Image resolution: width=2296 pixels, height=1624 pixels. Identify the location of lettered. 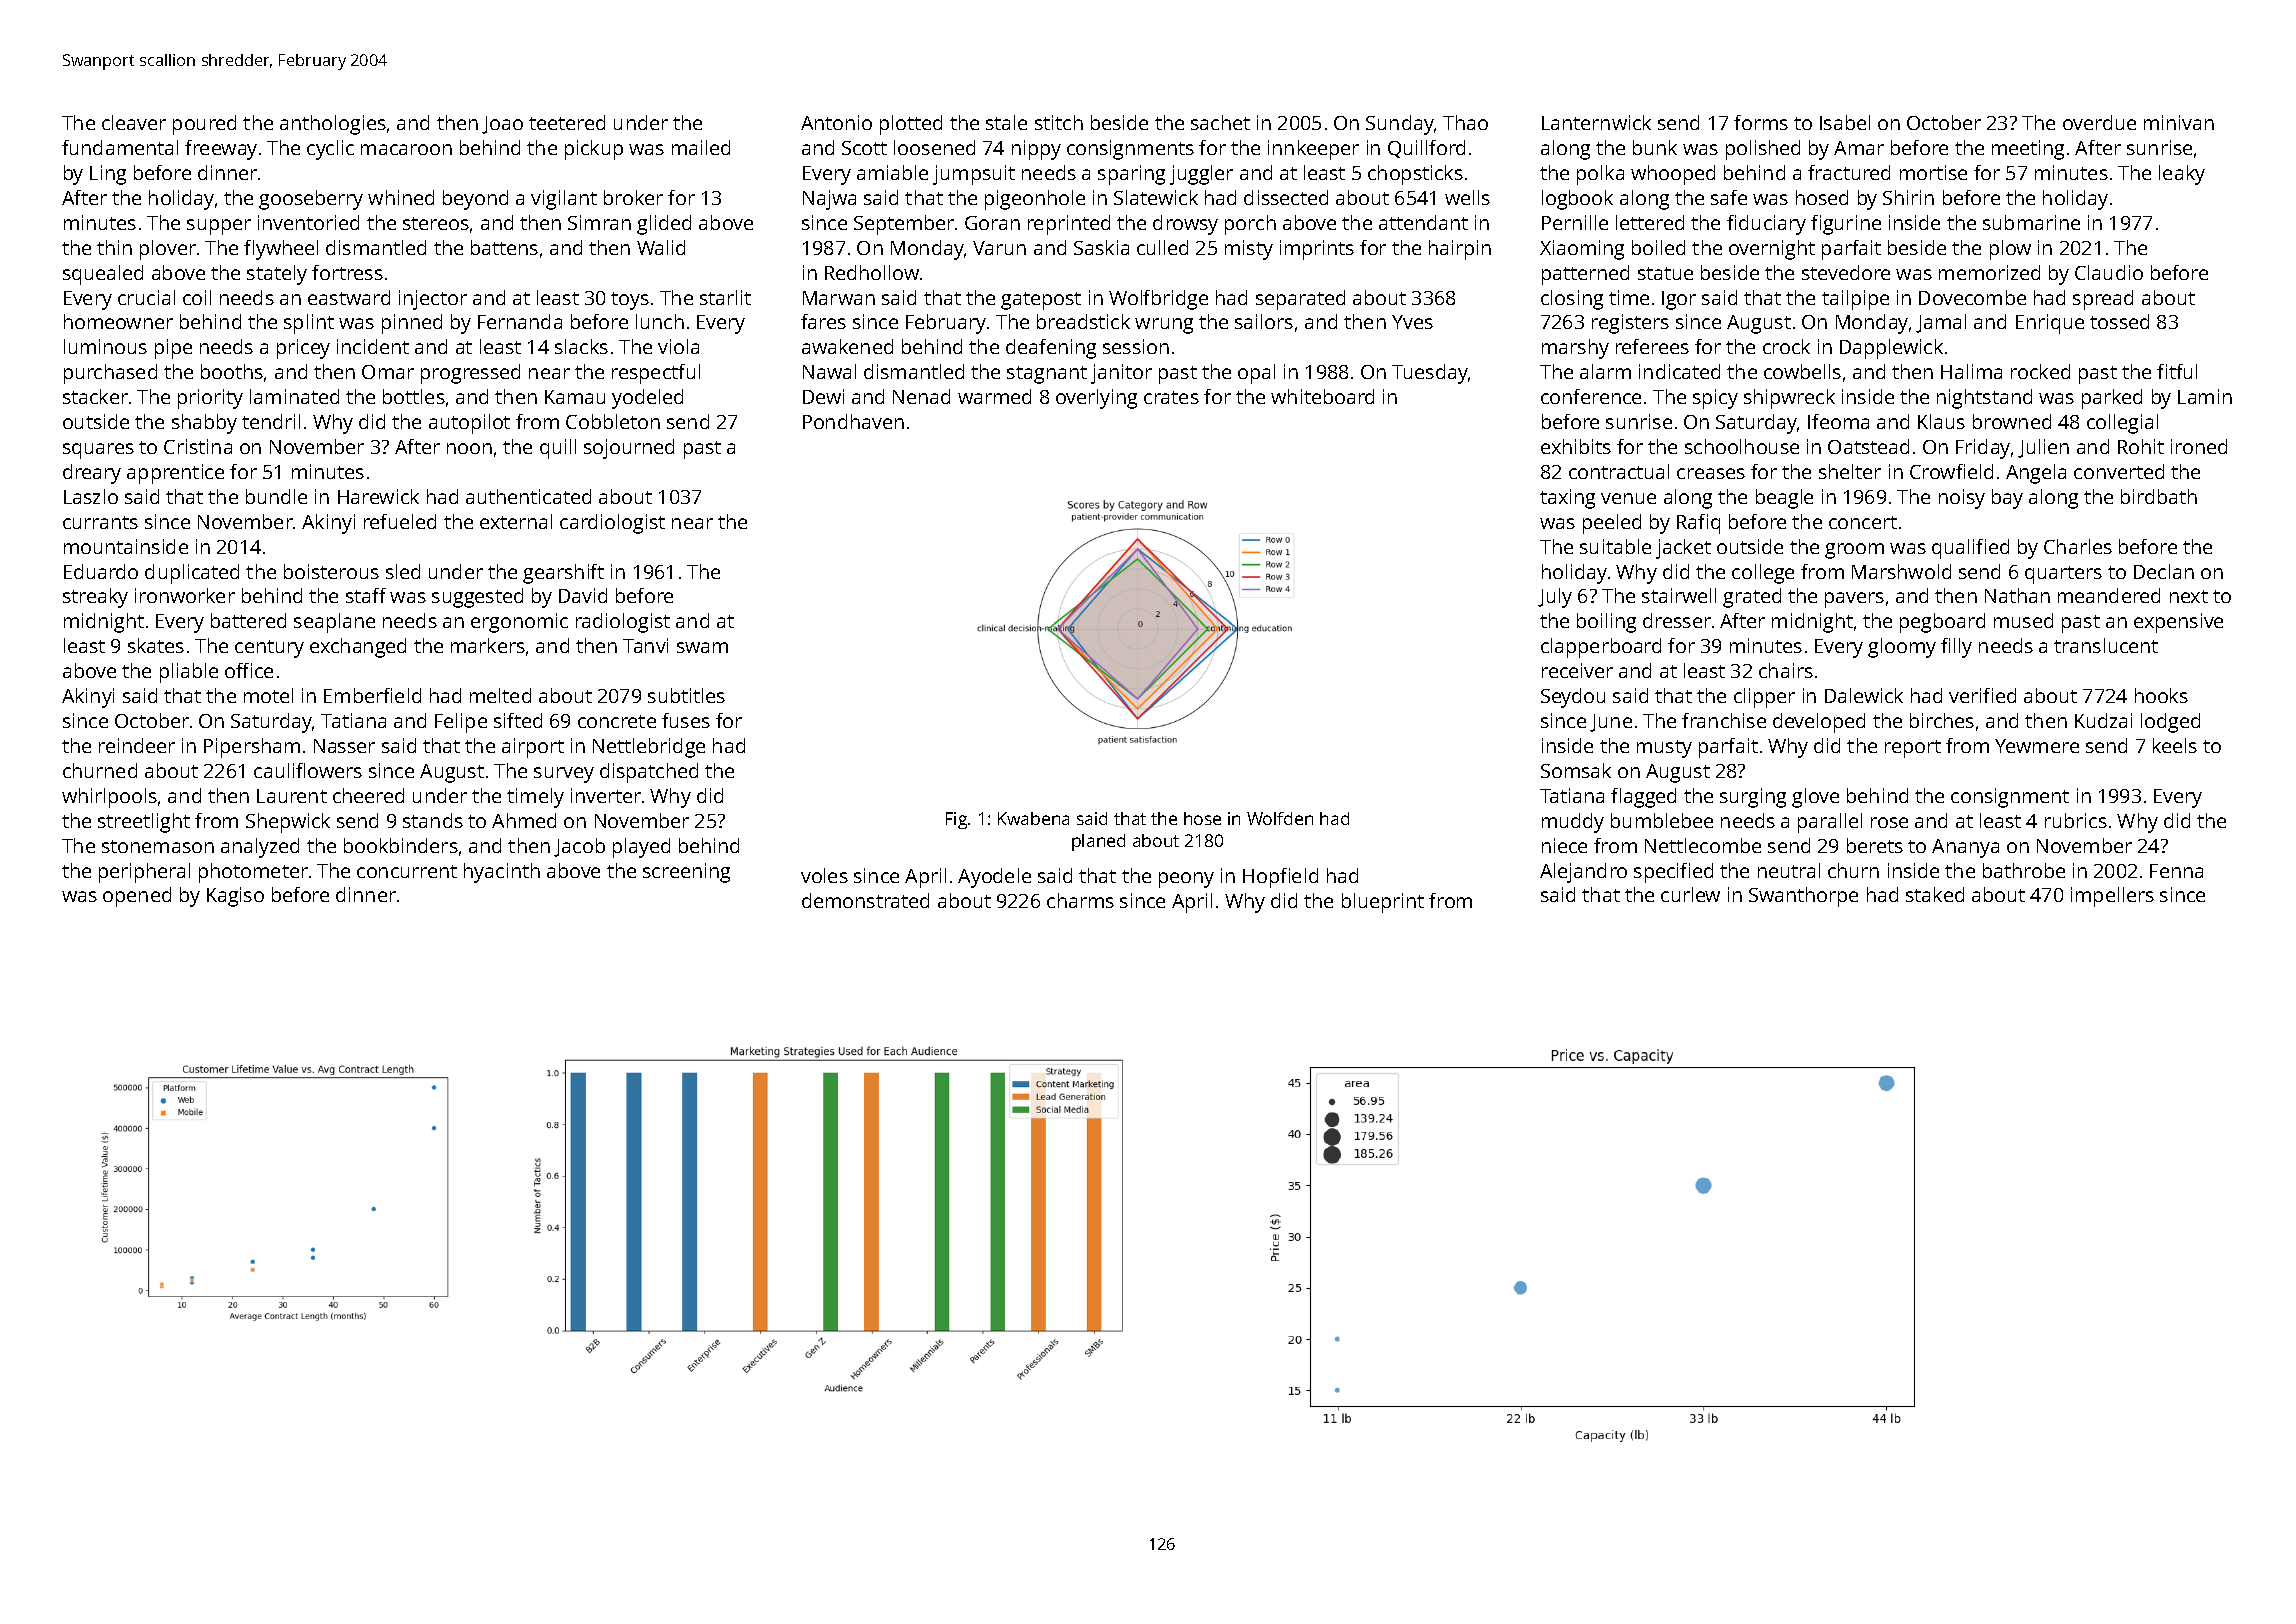
(1650, 222).
